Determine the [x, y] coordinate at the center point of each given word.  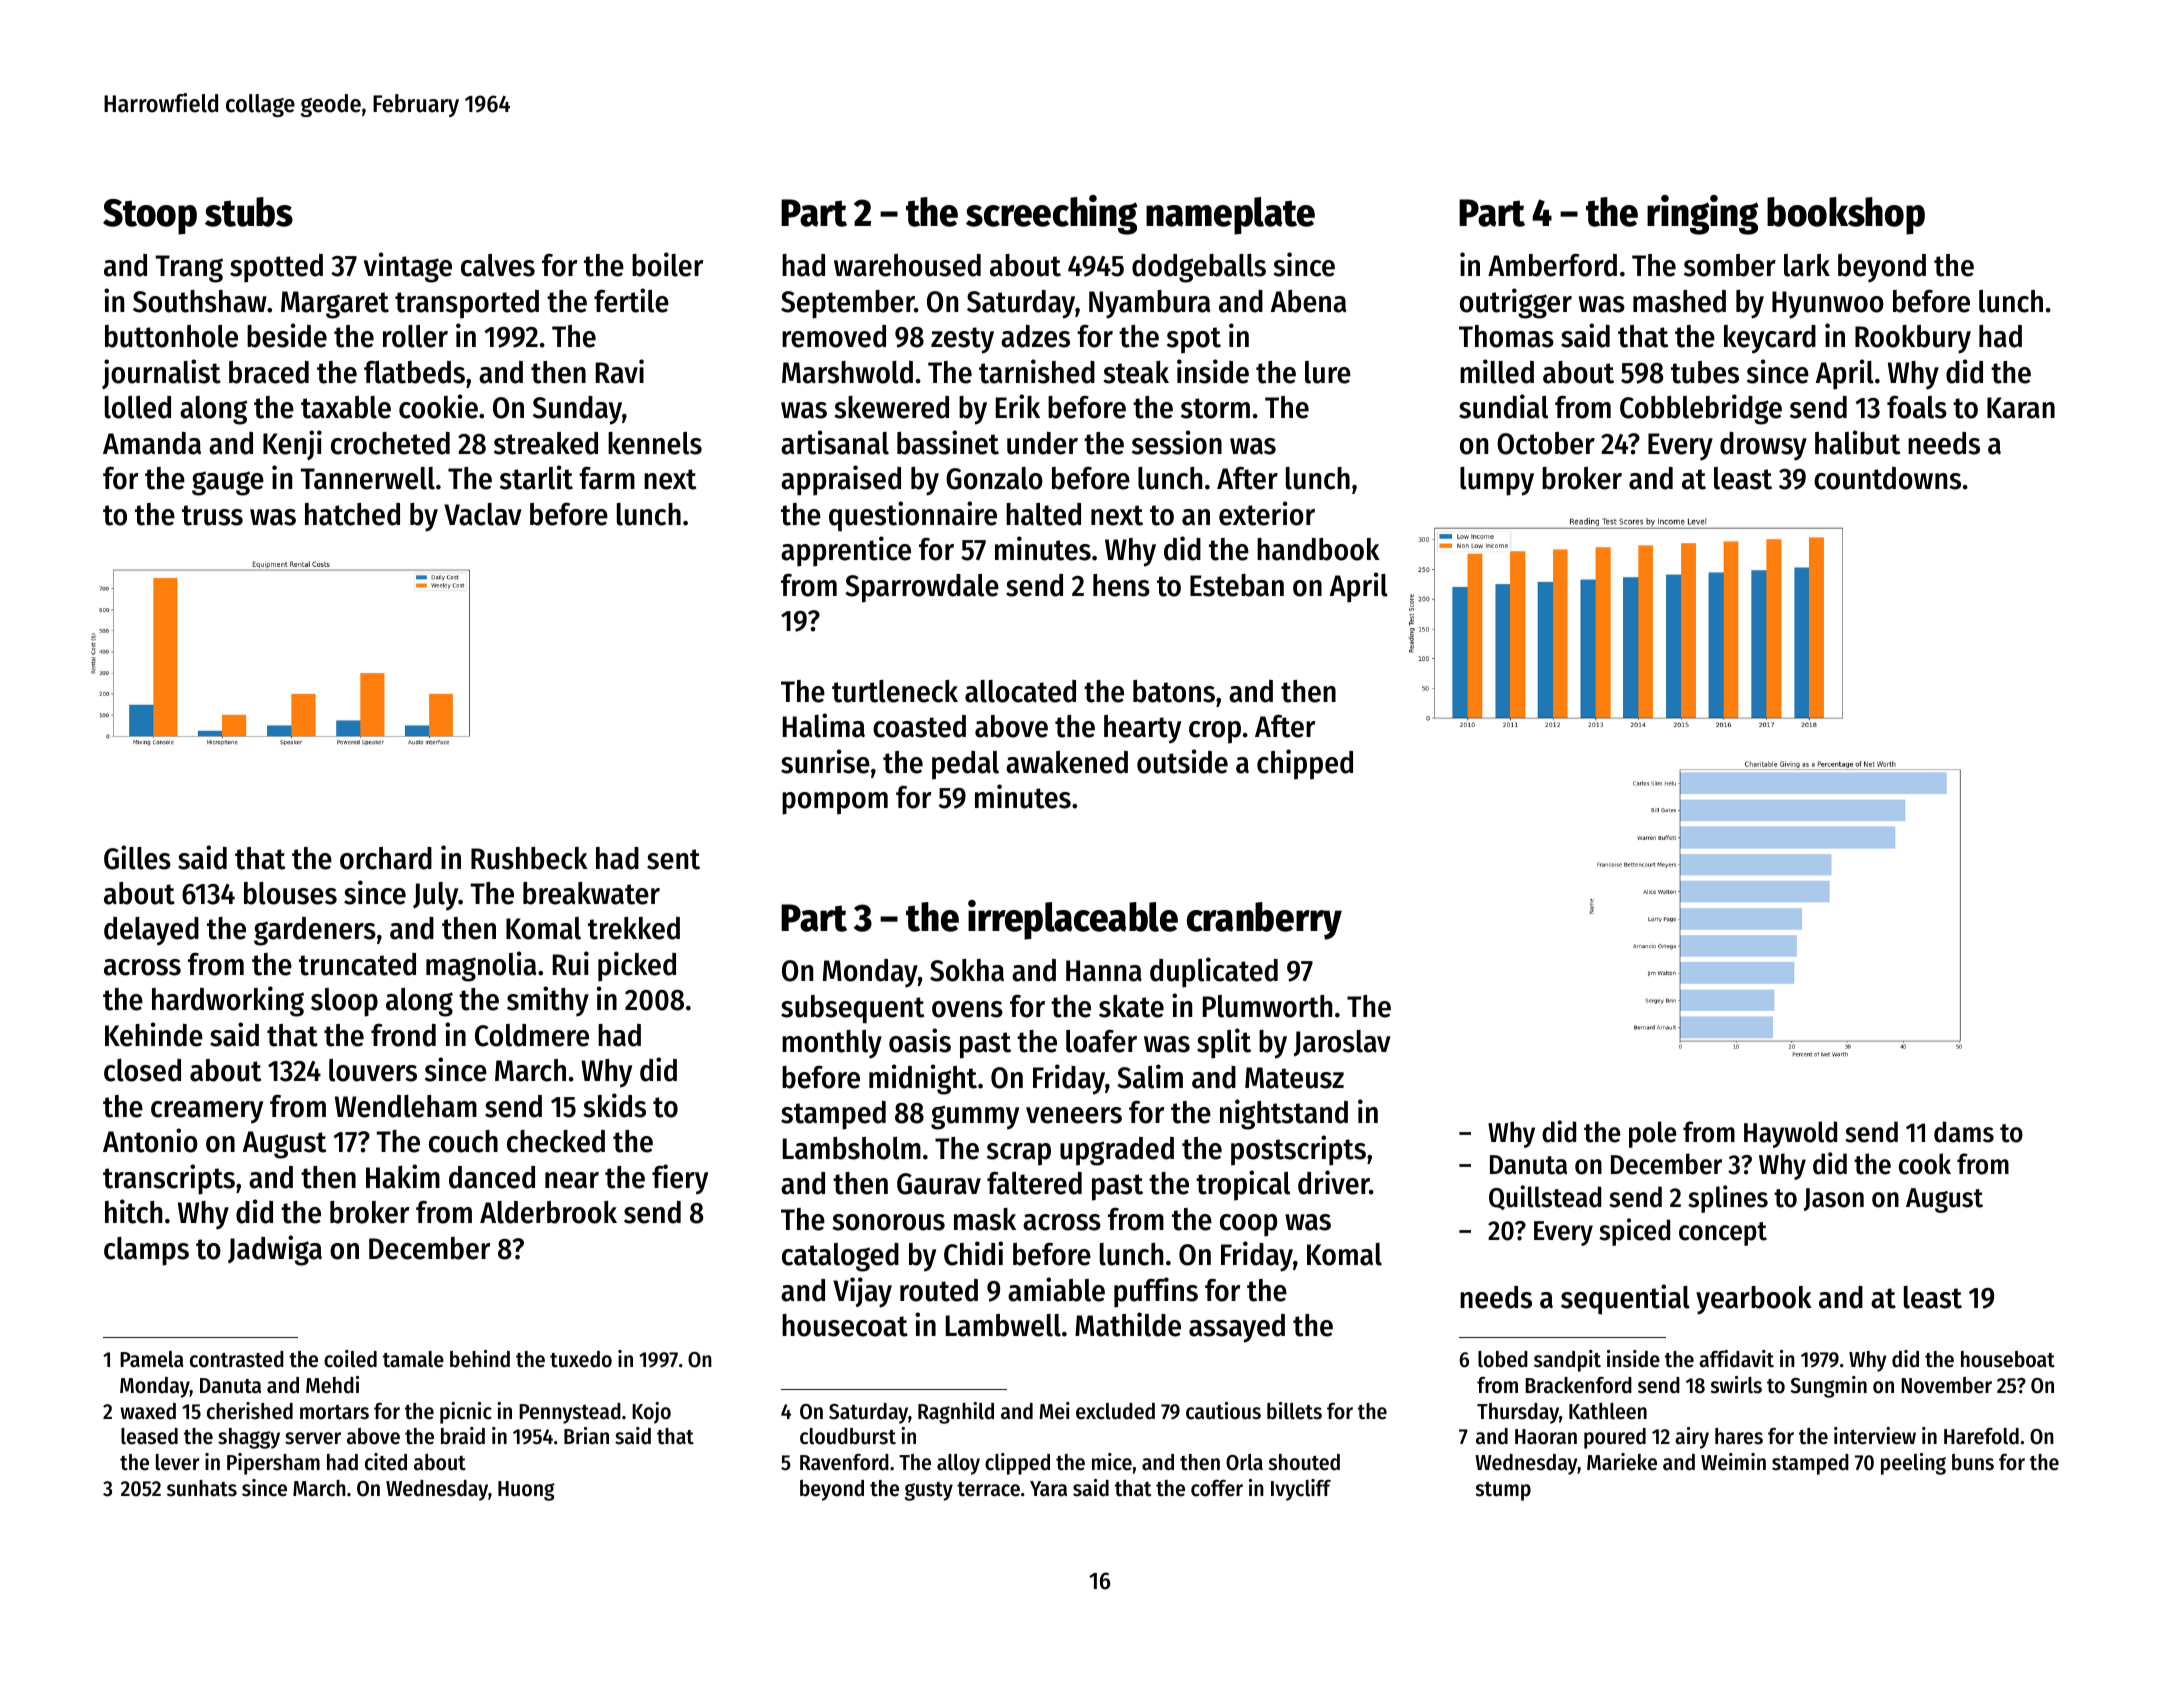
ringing [1703, 215]
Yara [1048, 1489]
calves [498, 265]
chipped [1305, 764]
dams [1964, 1132]
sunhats [202, 1488]
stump [1503, 1491]
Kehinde [154, 1034]
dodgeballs [1199, 268]
